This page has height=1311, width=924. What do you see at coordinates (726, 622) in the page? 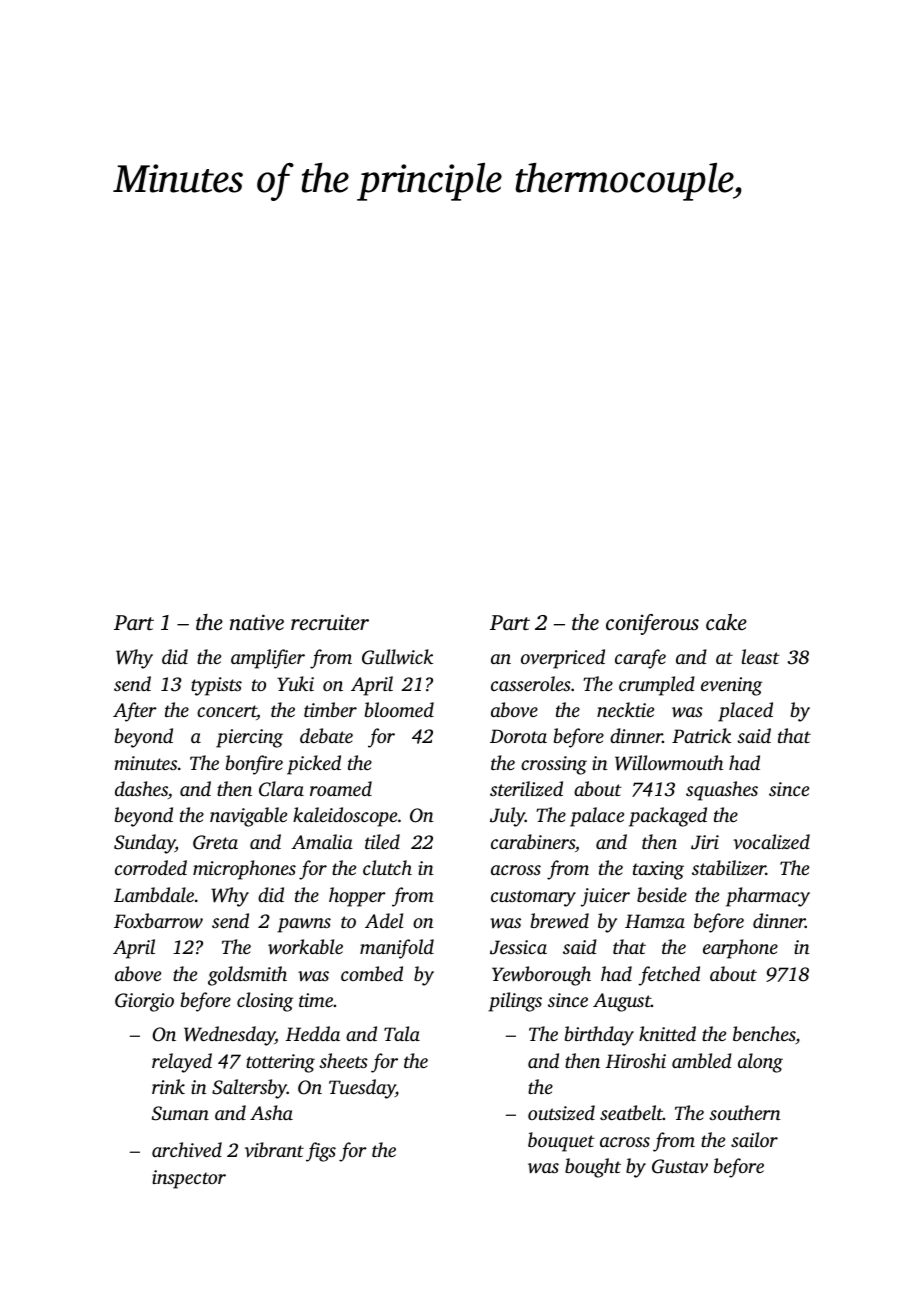
I see `cake` at bounding box center [726, 622].
